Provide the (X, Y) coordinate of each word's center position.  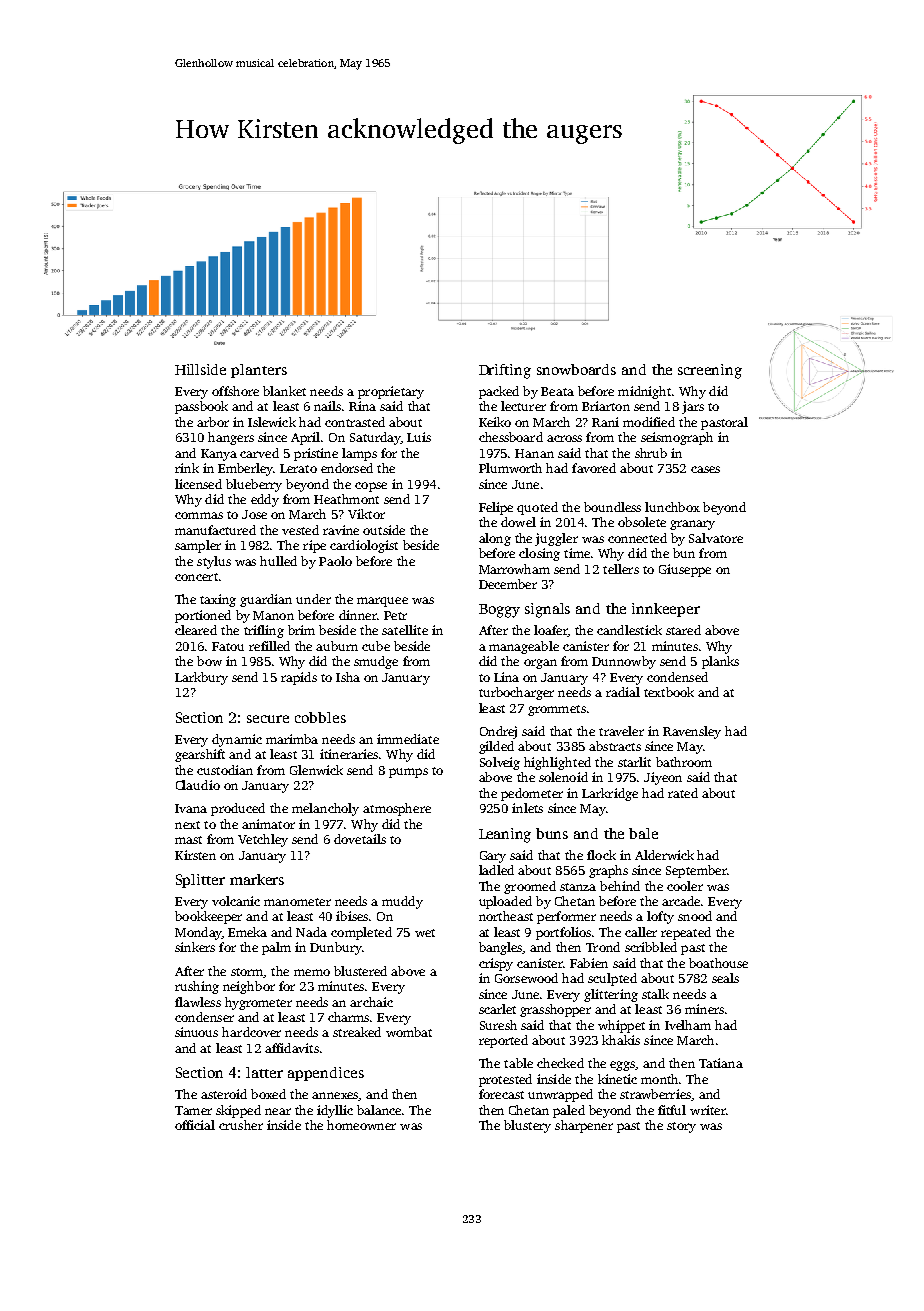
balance (379, 1110)
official (195, 1125)
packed (499, 392)
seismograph (677, 438)
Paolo (335, 561)
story (681, 1127)
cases (705, 469)
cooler (685, 886)
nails (327, 406)
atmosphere (397, 809)
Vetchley (263, 840)
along (495, 539)
